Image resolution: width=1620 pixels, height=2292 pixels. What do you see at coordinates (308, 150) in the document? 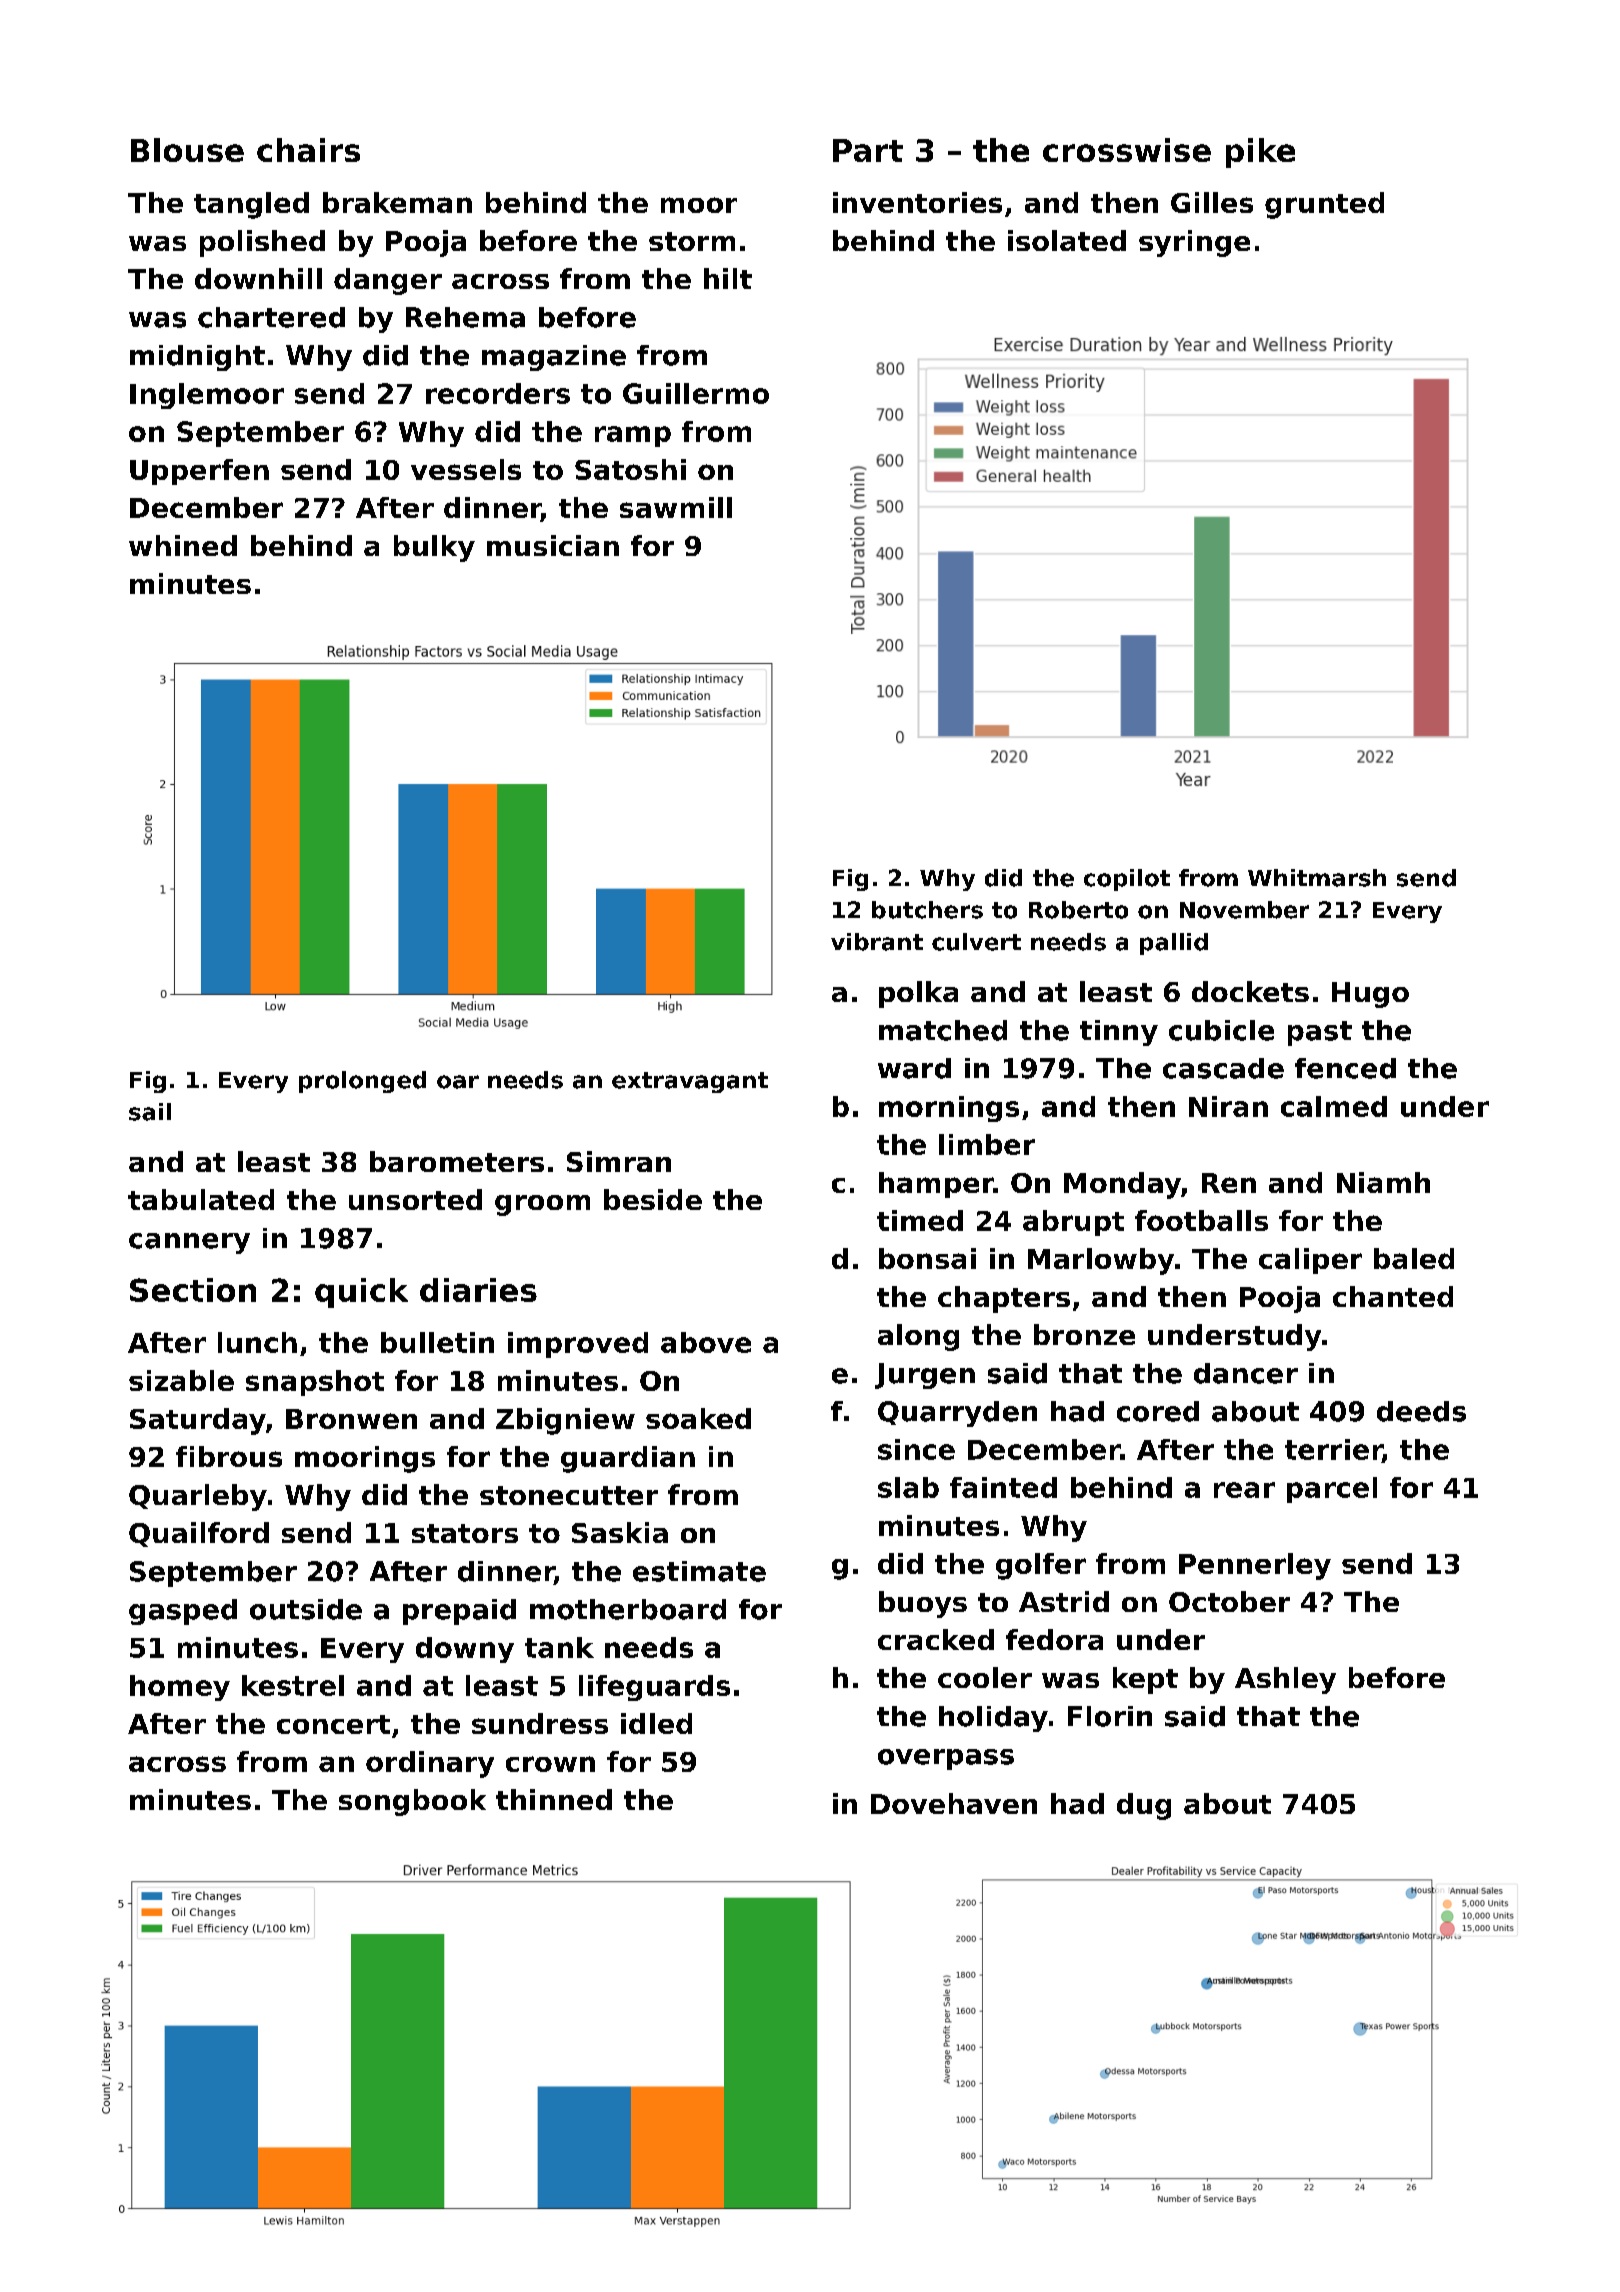
I see `chairs` at bounding box center [308, 150].
